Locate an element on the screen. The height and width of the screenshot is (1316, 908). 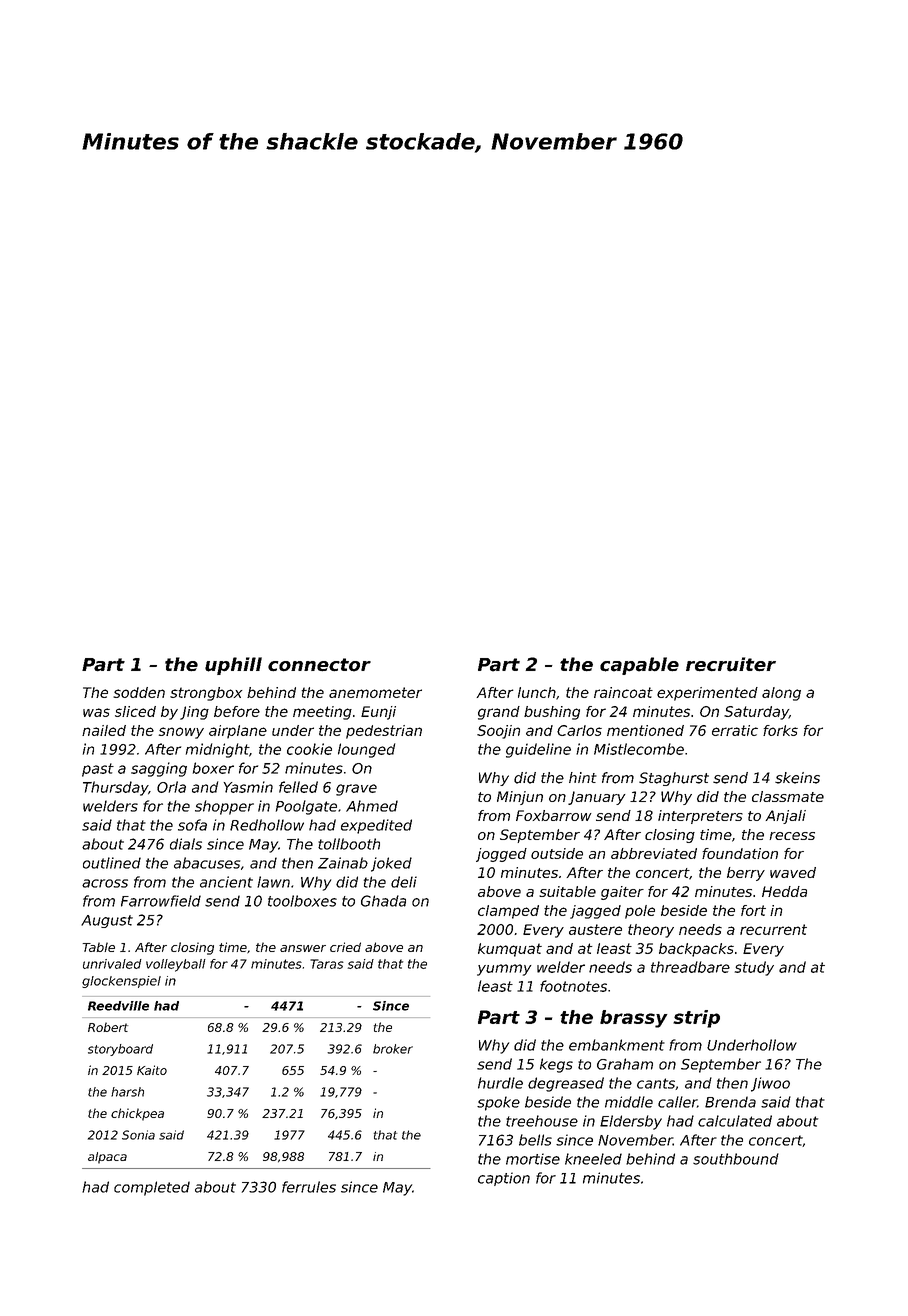
tollbooth is located at coordinates (349, 844).
